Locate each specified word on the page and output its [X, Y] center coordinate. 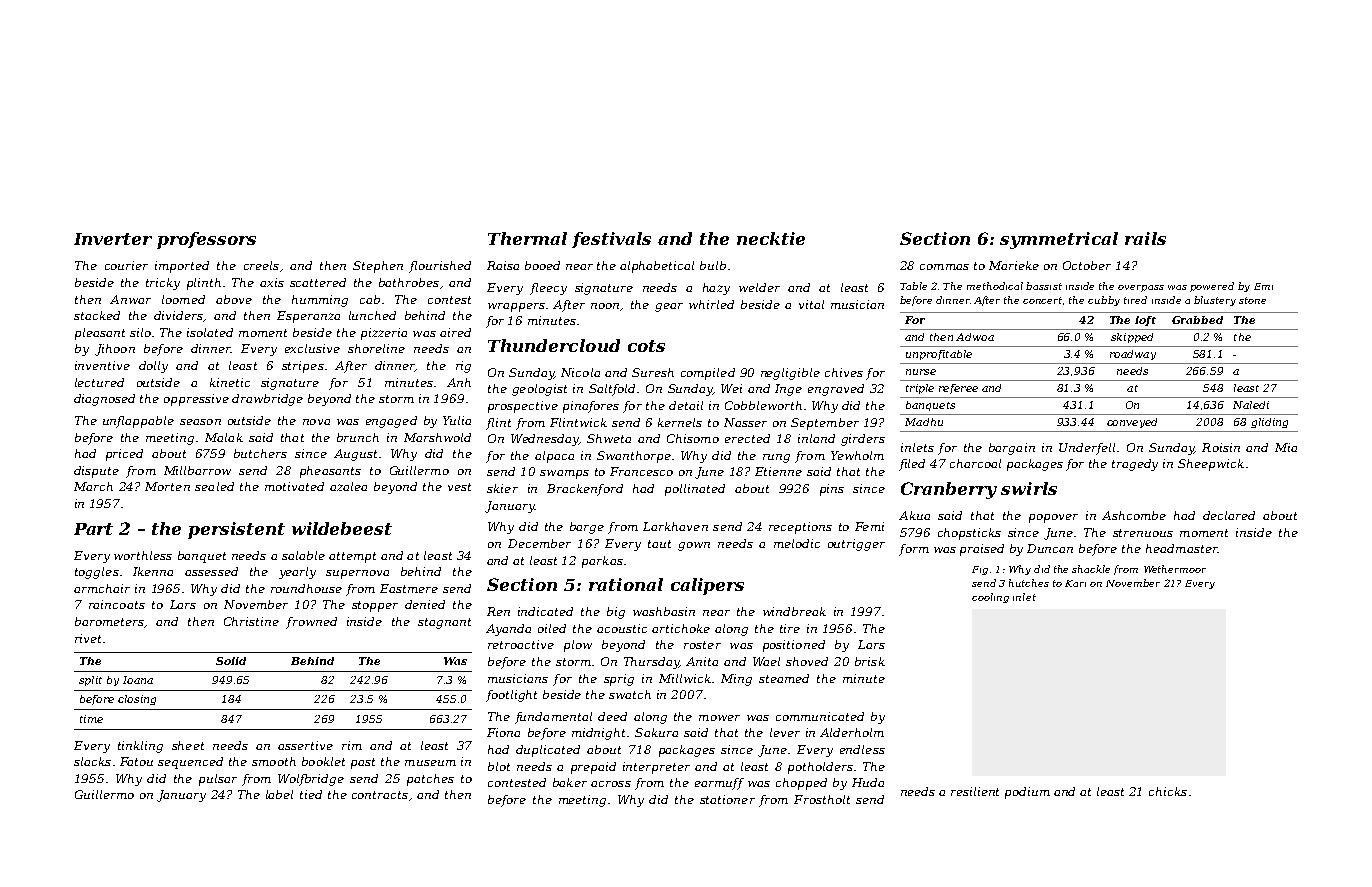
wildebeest [342, 528]
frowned [311, 623]
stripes [303, 367]
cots [646, 346]
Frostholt [822, 799]
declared [1229, 515]
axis [272, 282]
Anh [459, 382]
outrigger [856, 545]
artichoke [681, 628]
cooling [990, 598]
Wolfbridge [311, 780]
